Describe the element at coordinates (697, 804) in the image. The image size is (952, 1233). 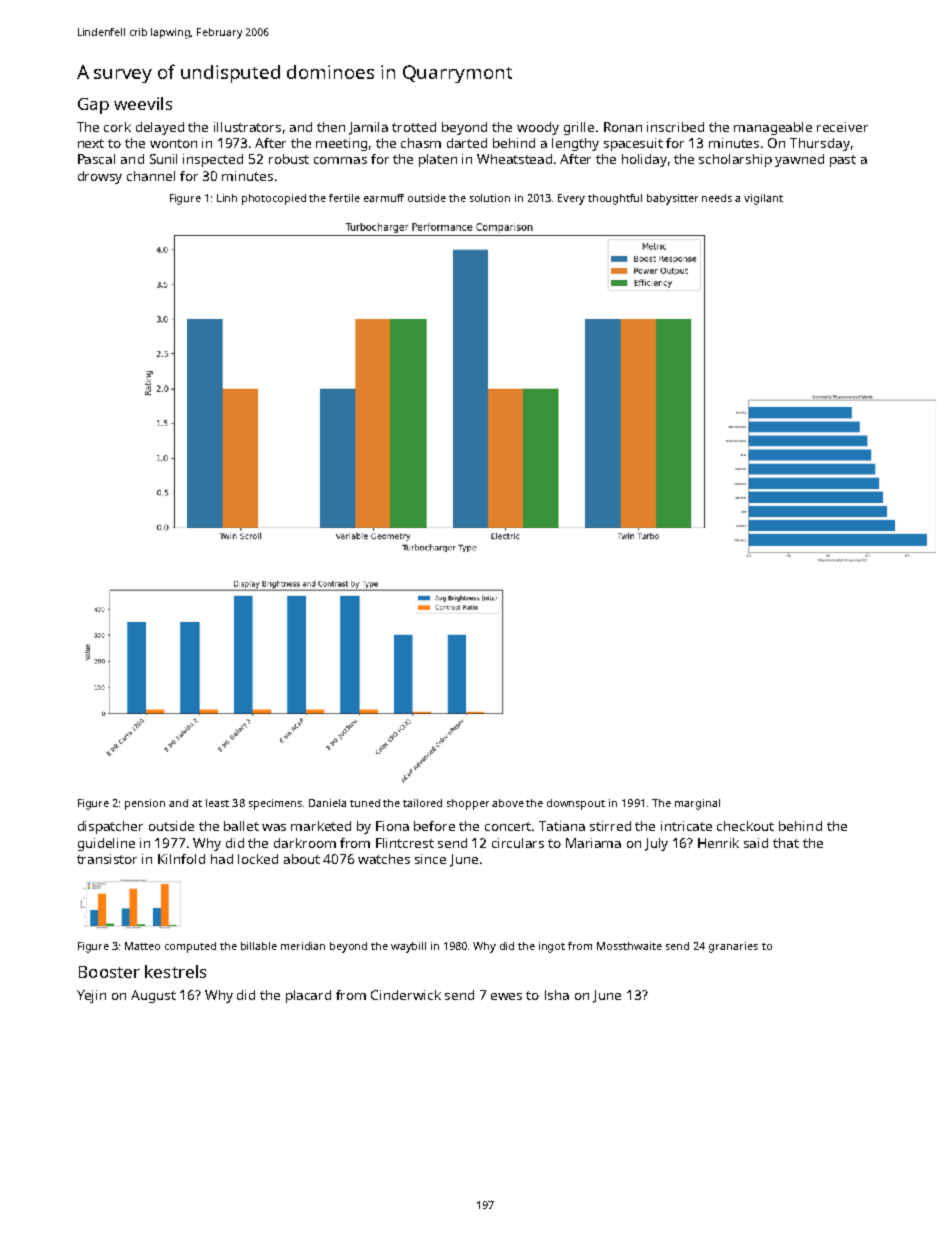
I see `marginal` at that location.
